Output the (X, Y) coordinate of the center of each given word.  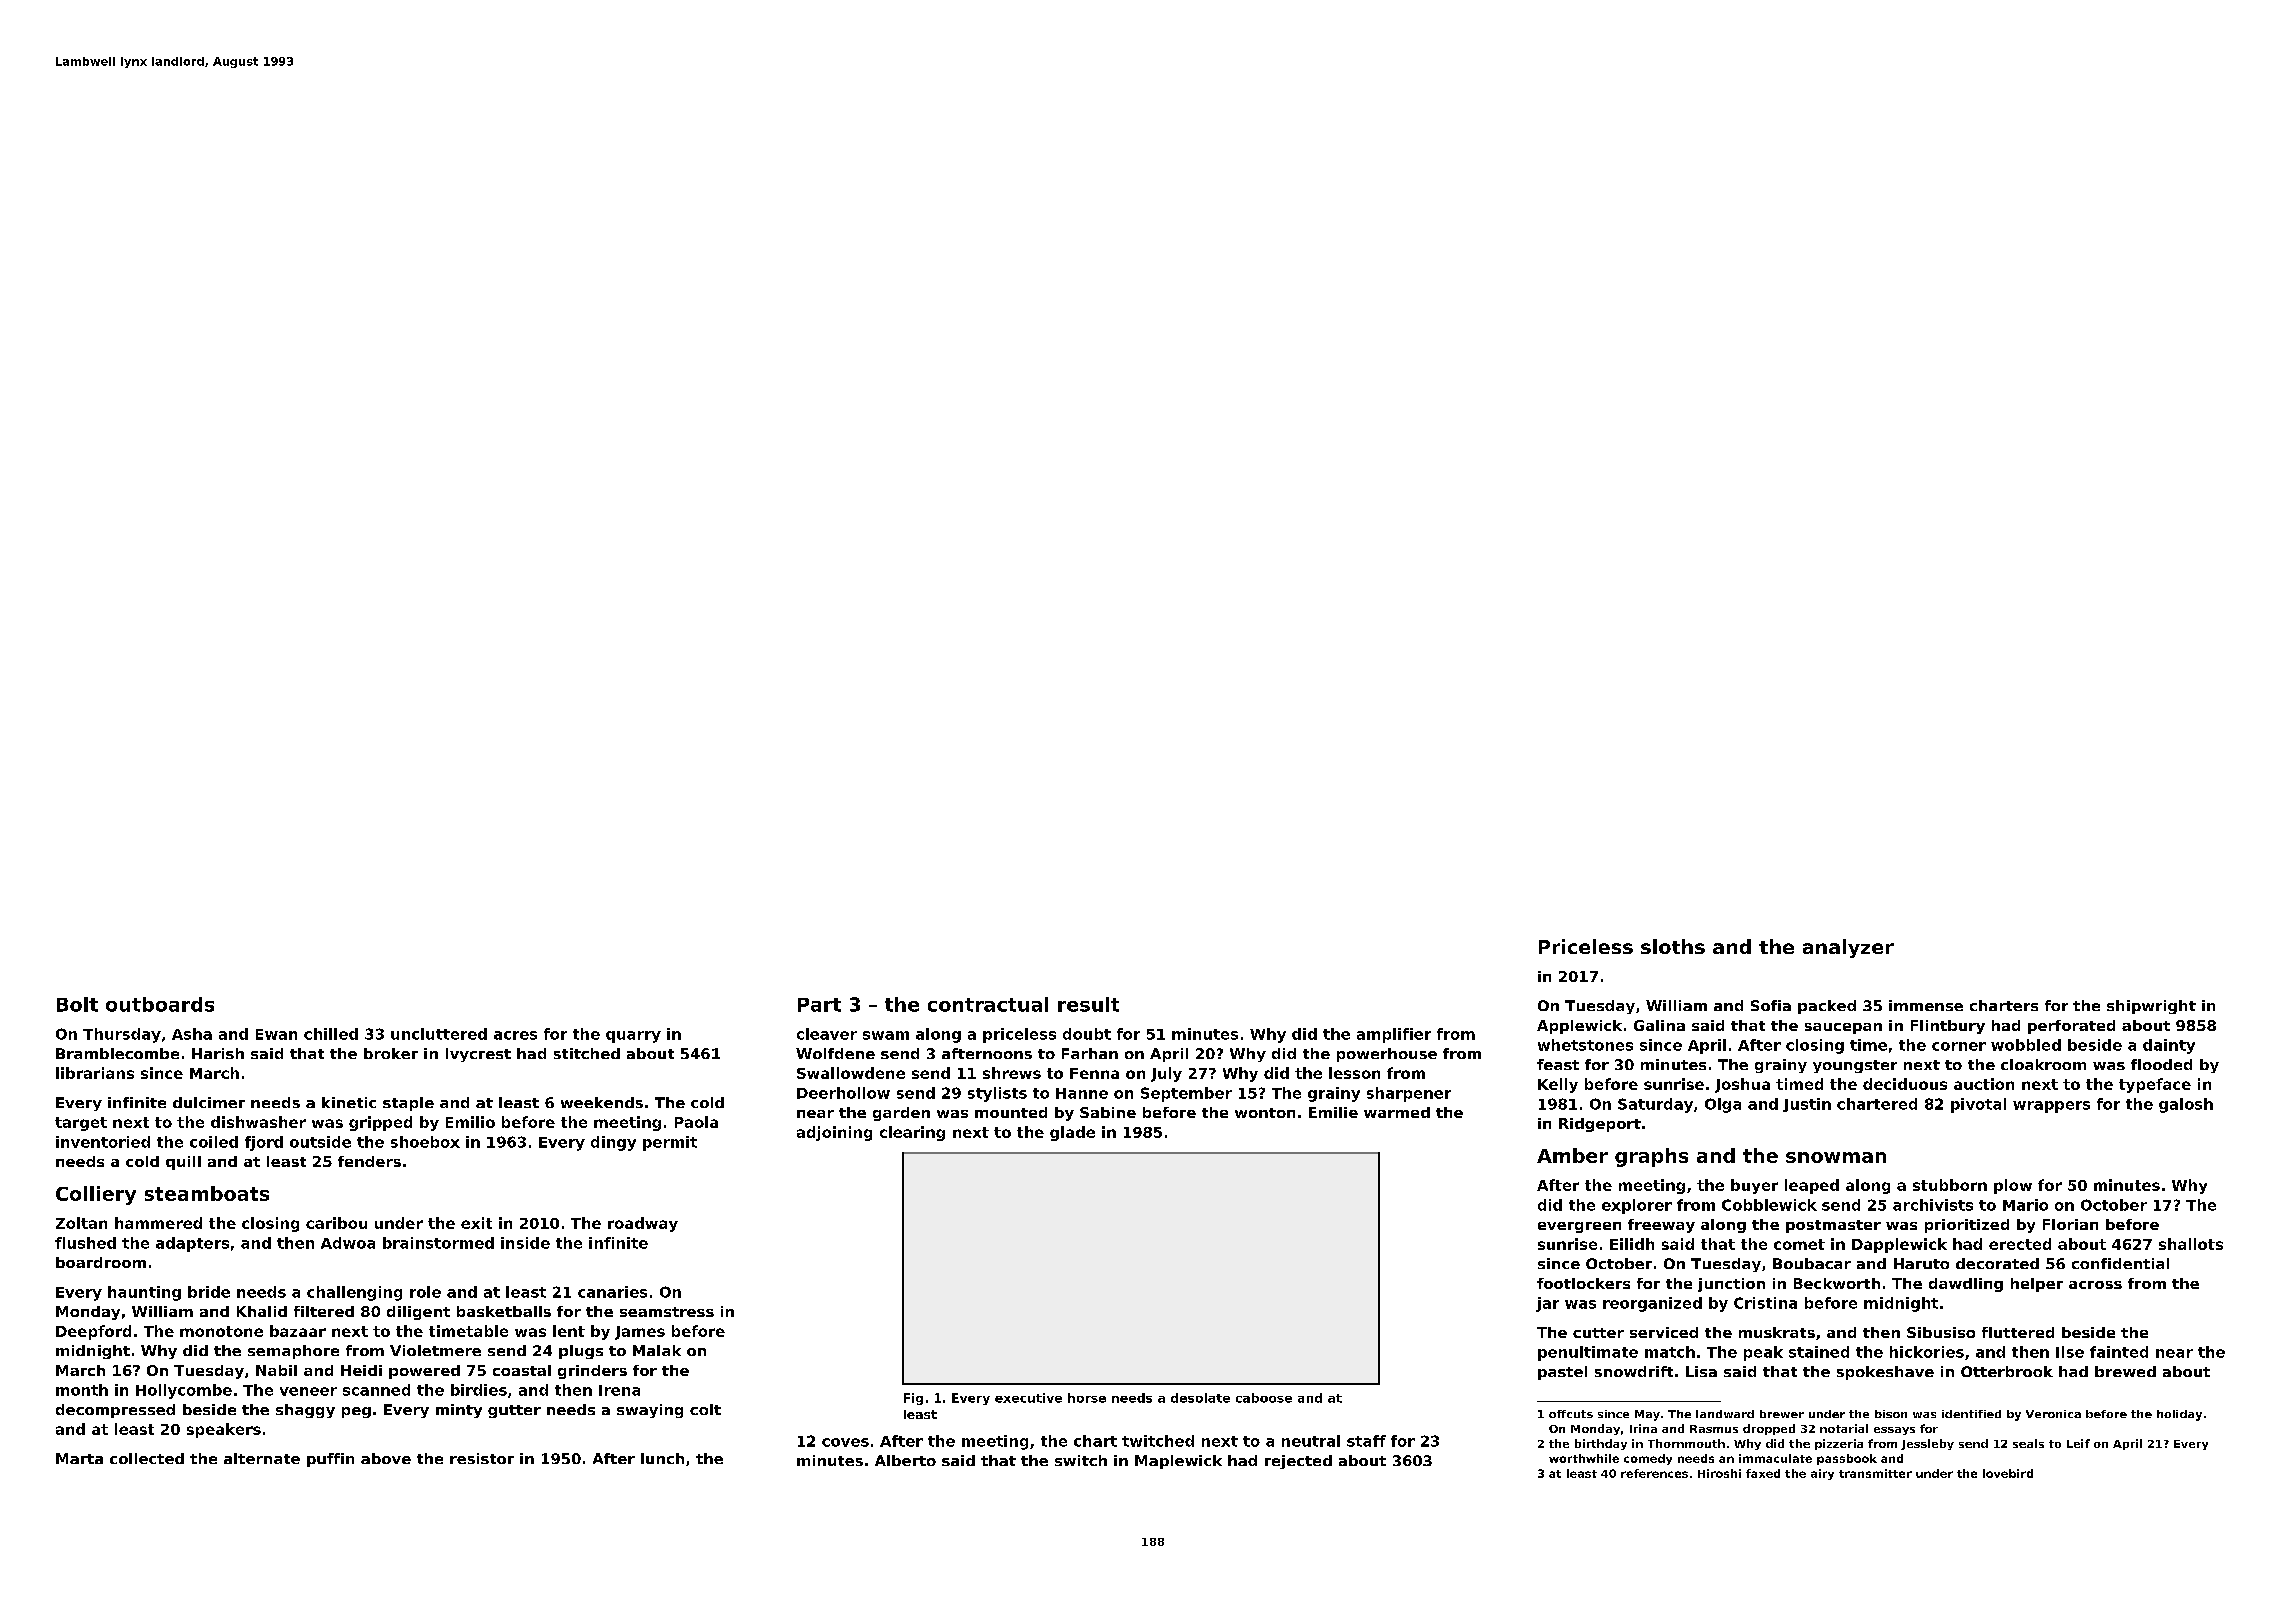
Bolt (77, 1004)
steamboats (207, 1193)
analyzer (1848, 948)
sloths (1673, 946)
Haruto (1921, 1263)
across (2095, 1285)
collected (147, 1458)
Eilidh (1632, 1244)
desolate (1200, 1398)
